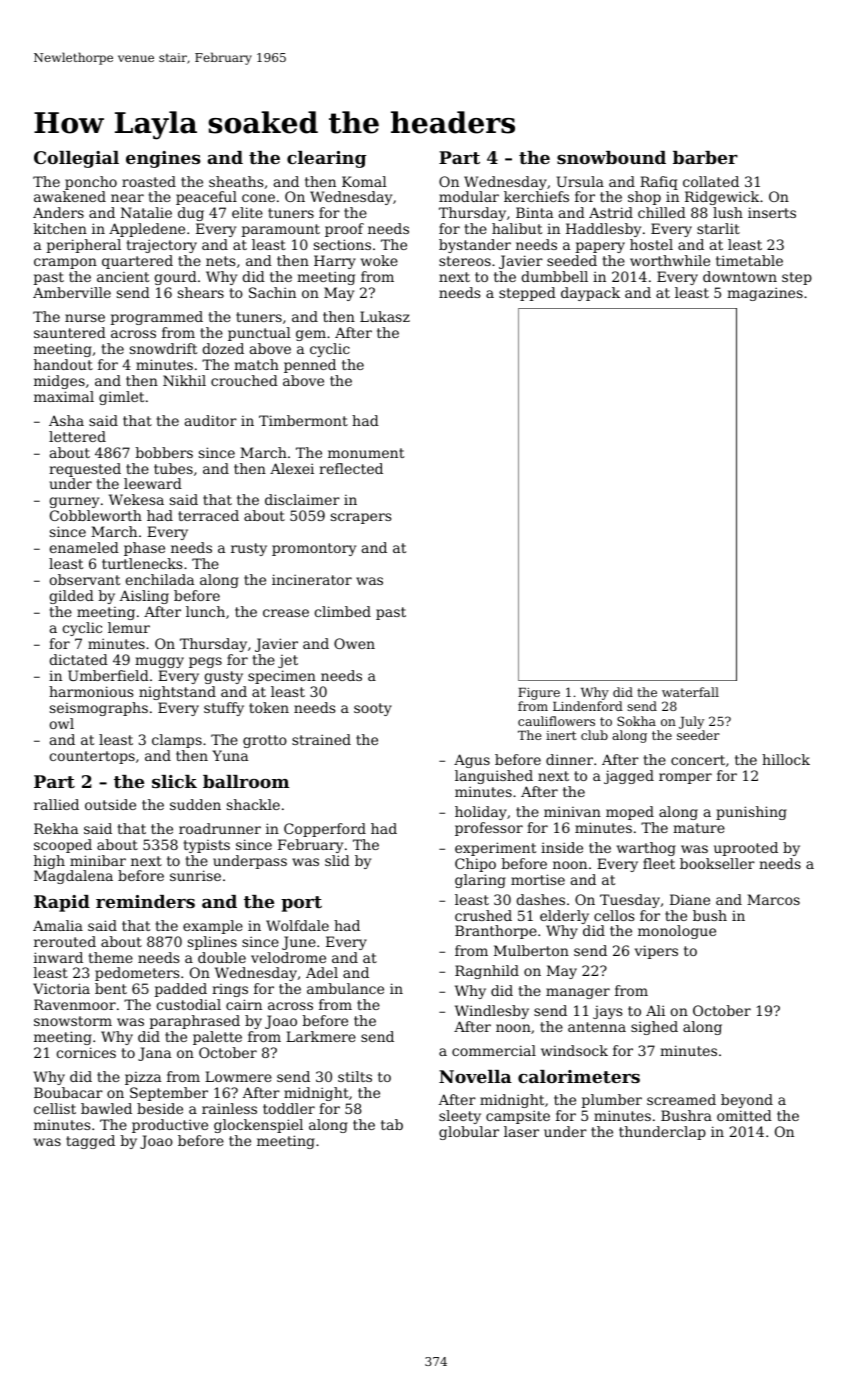 This image has height=1400, width=849. I want to click on lettered, so click(77, 436).
